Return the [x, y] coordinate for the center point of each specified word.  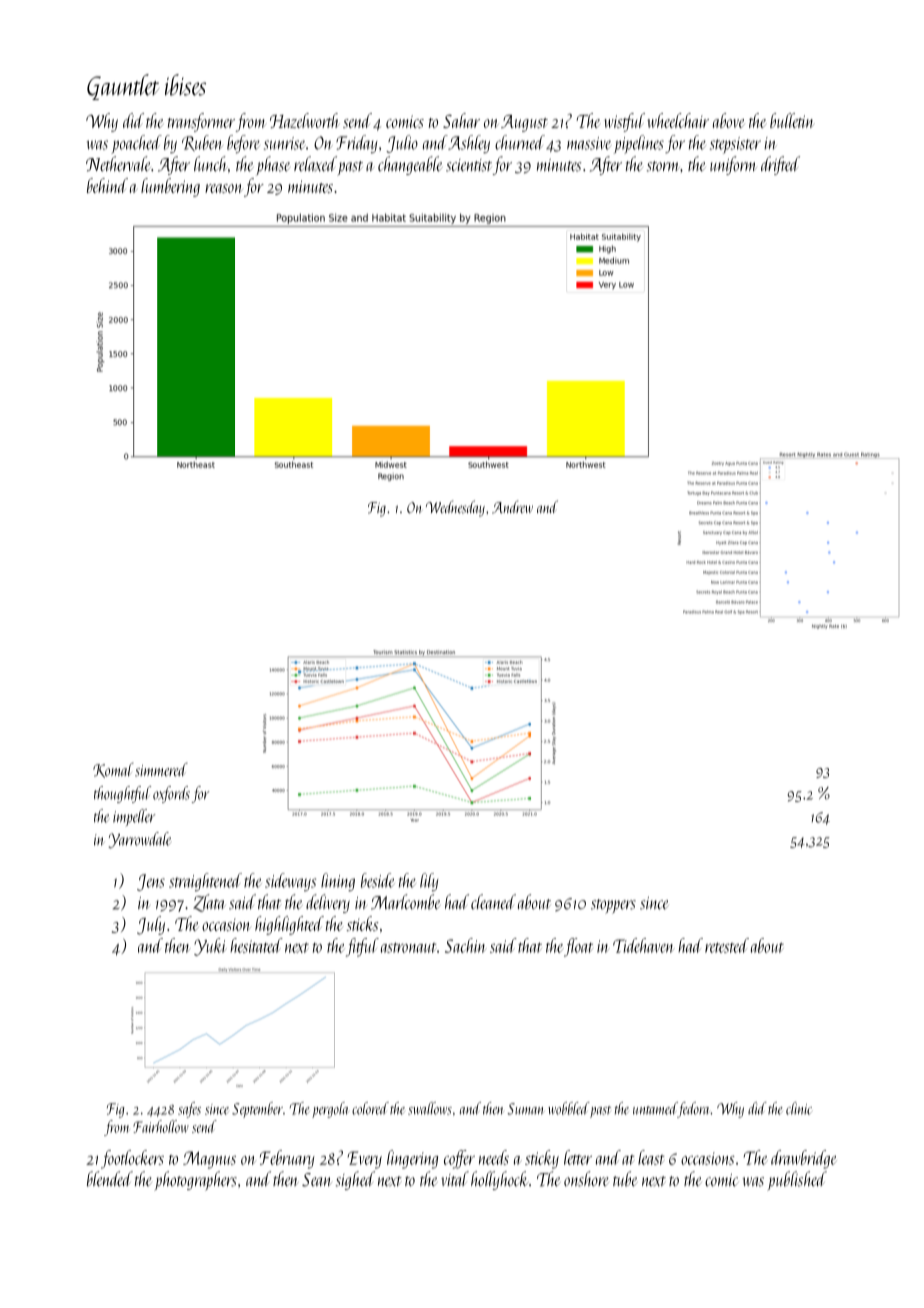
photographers [195, 1181]
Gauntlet [123, 87]
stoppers [613, 906]
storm [663, 166]
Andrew [512, 507]
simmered [161, 770]
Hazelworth [304, 120]
